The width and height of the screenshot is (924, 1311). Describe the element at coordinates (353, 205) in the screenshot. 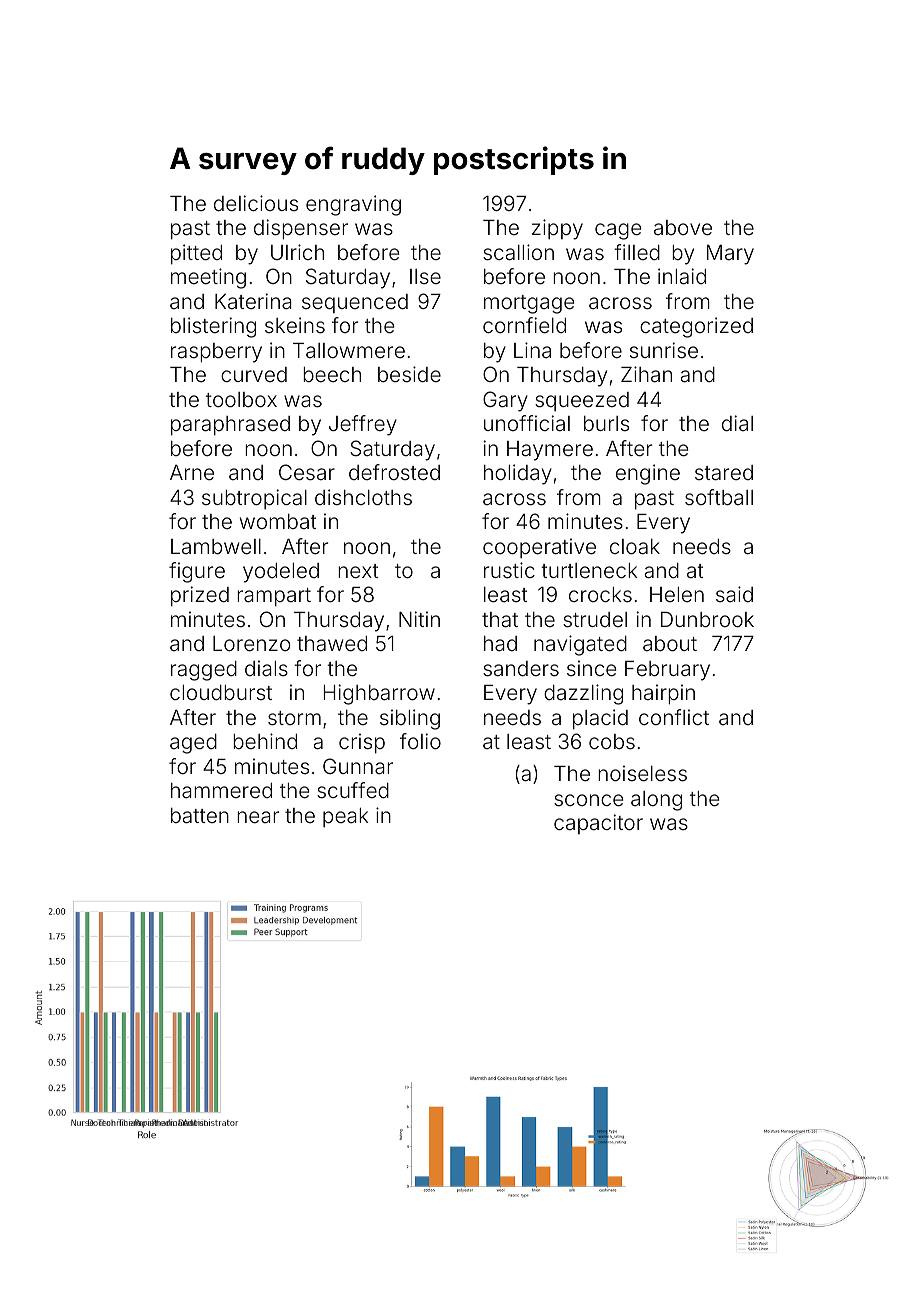

I see `engraving` at that location.
